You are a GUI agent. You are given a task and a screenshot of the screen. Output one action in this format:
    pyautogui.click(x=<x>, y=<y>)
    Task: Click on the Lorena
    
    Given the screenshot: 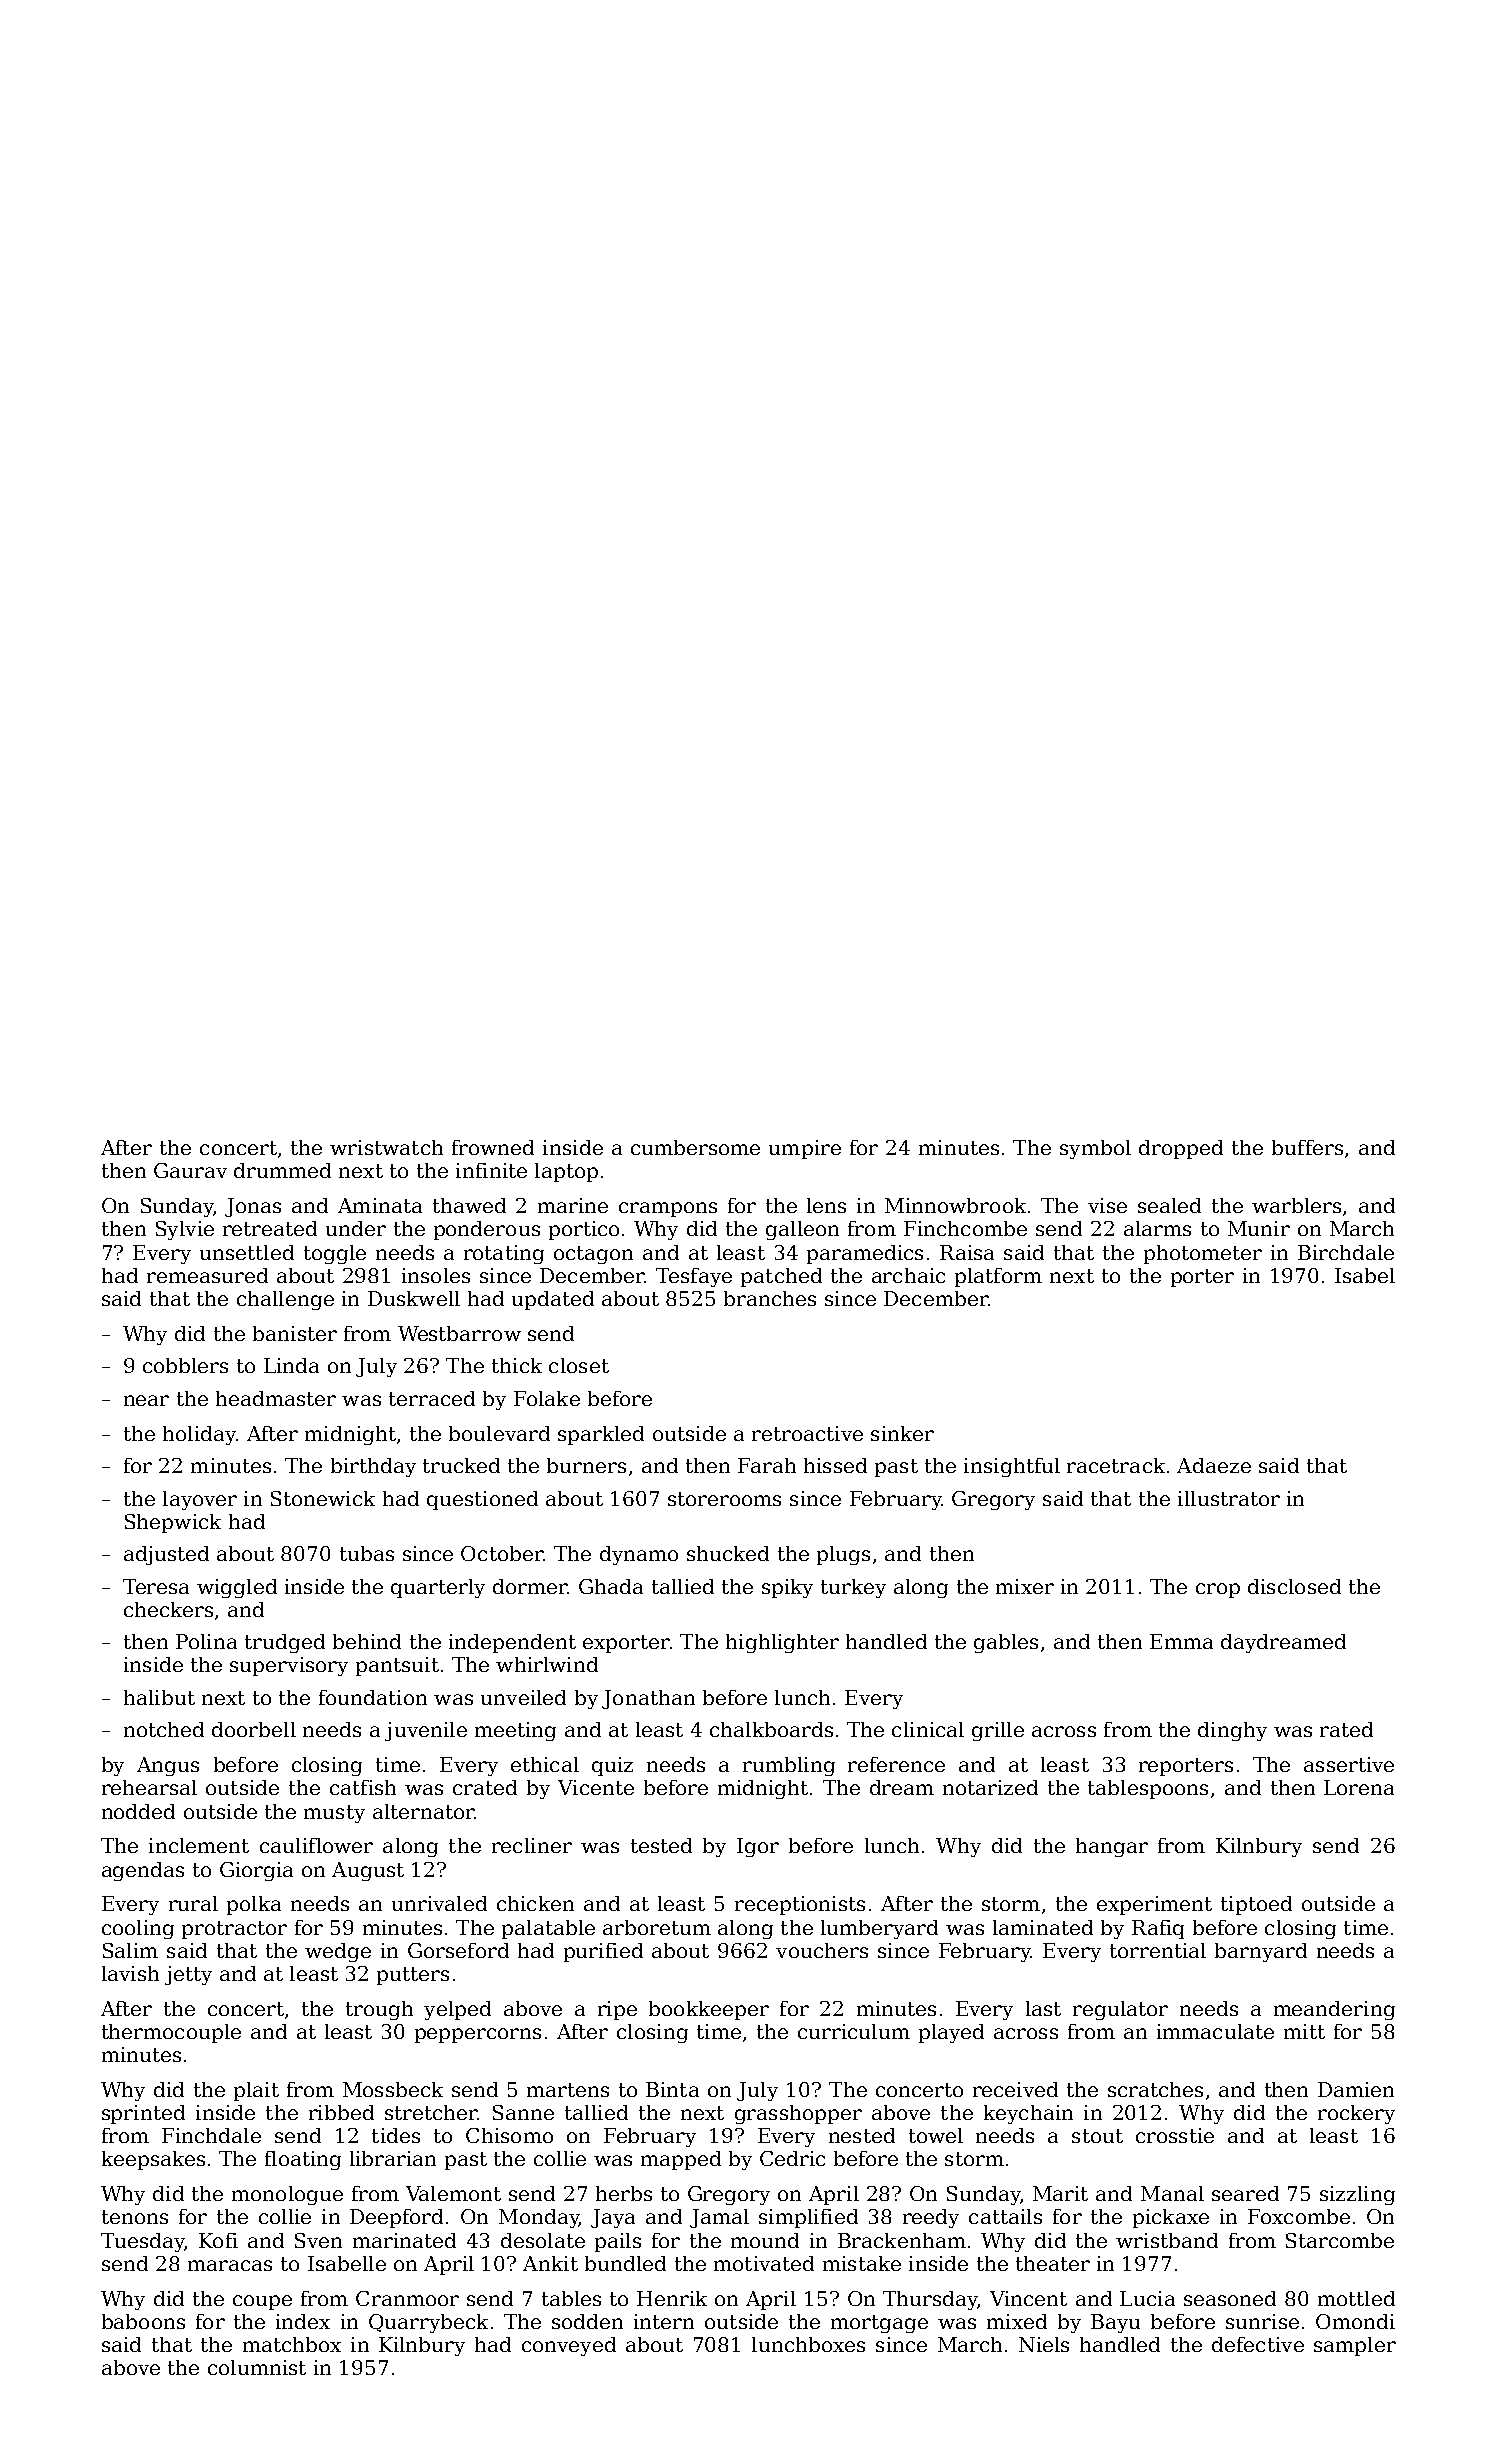 What is the action you would take?
    pyautogui.click(x=1359, y=1787)
